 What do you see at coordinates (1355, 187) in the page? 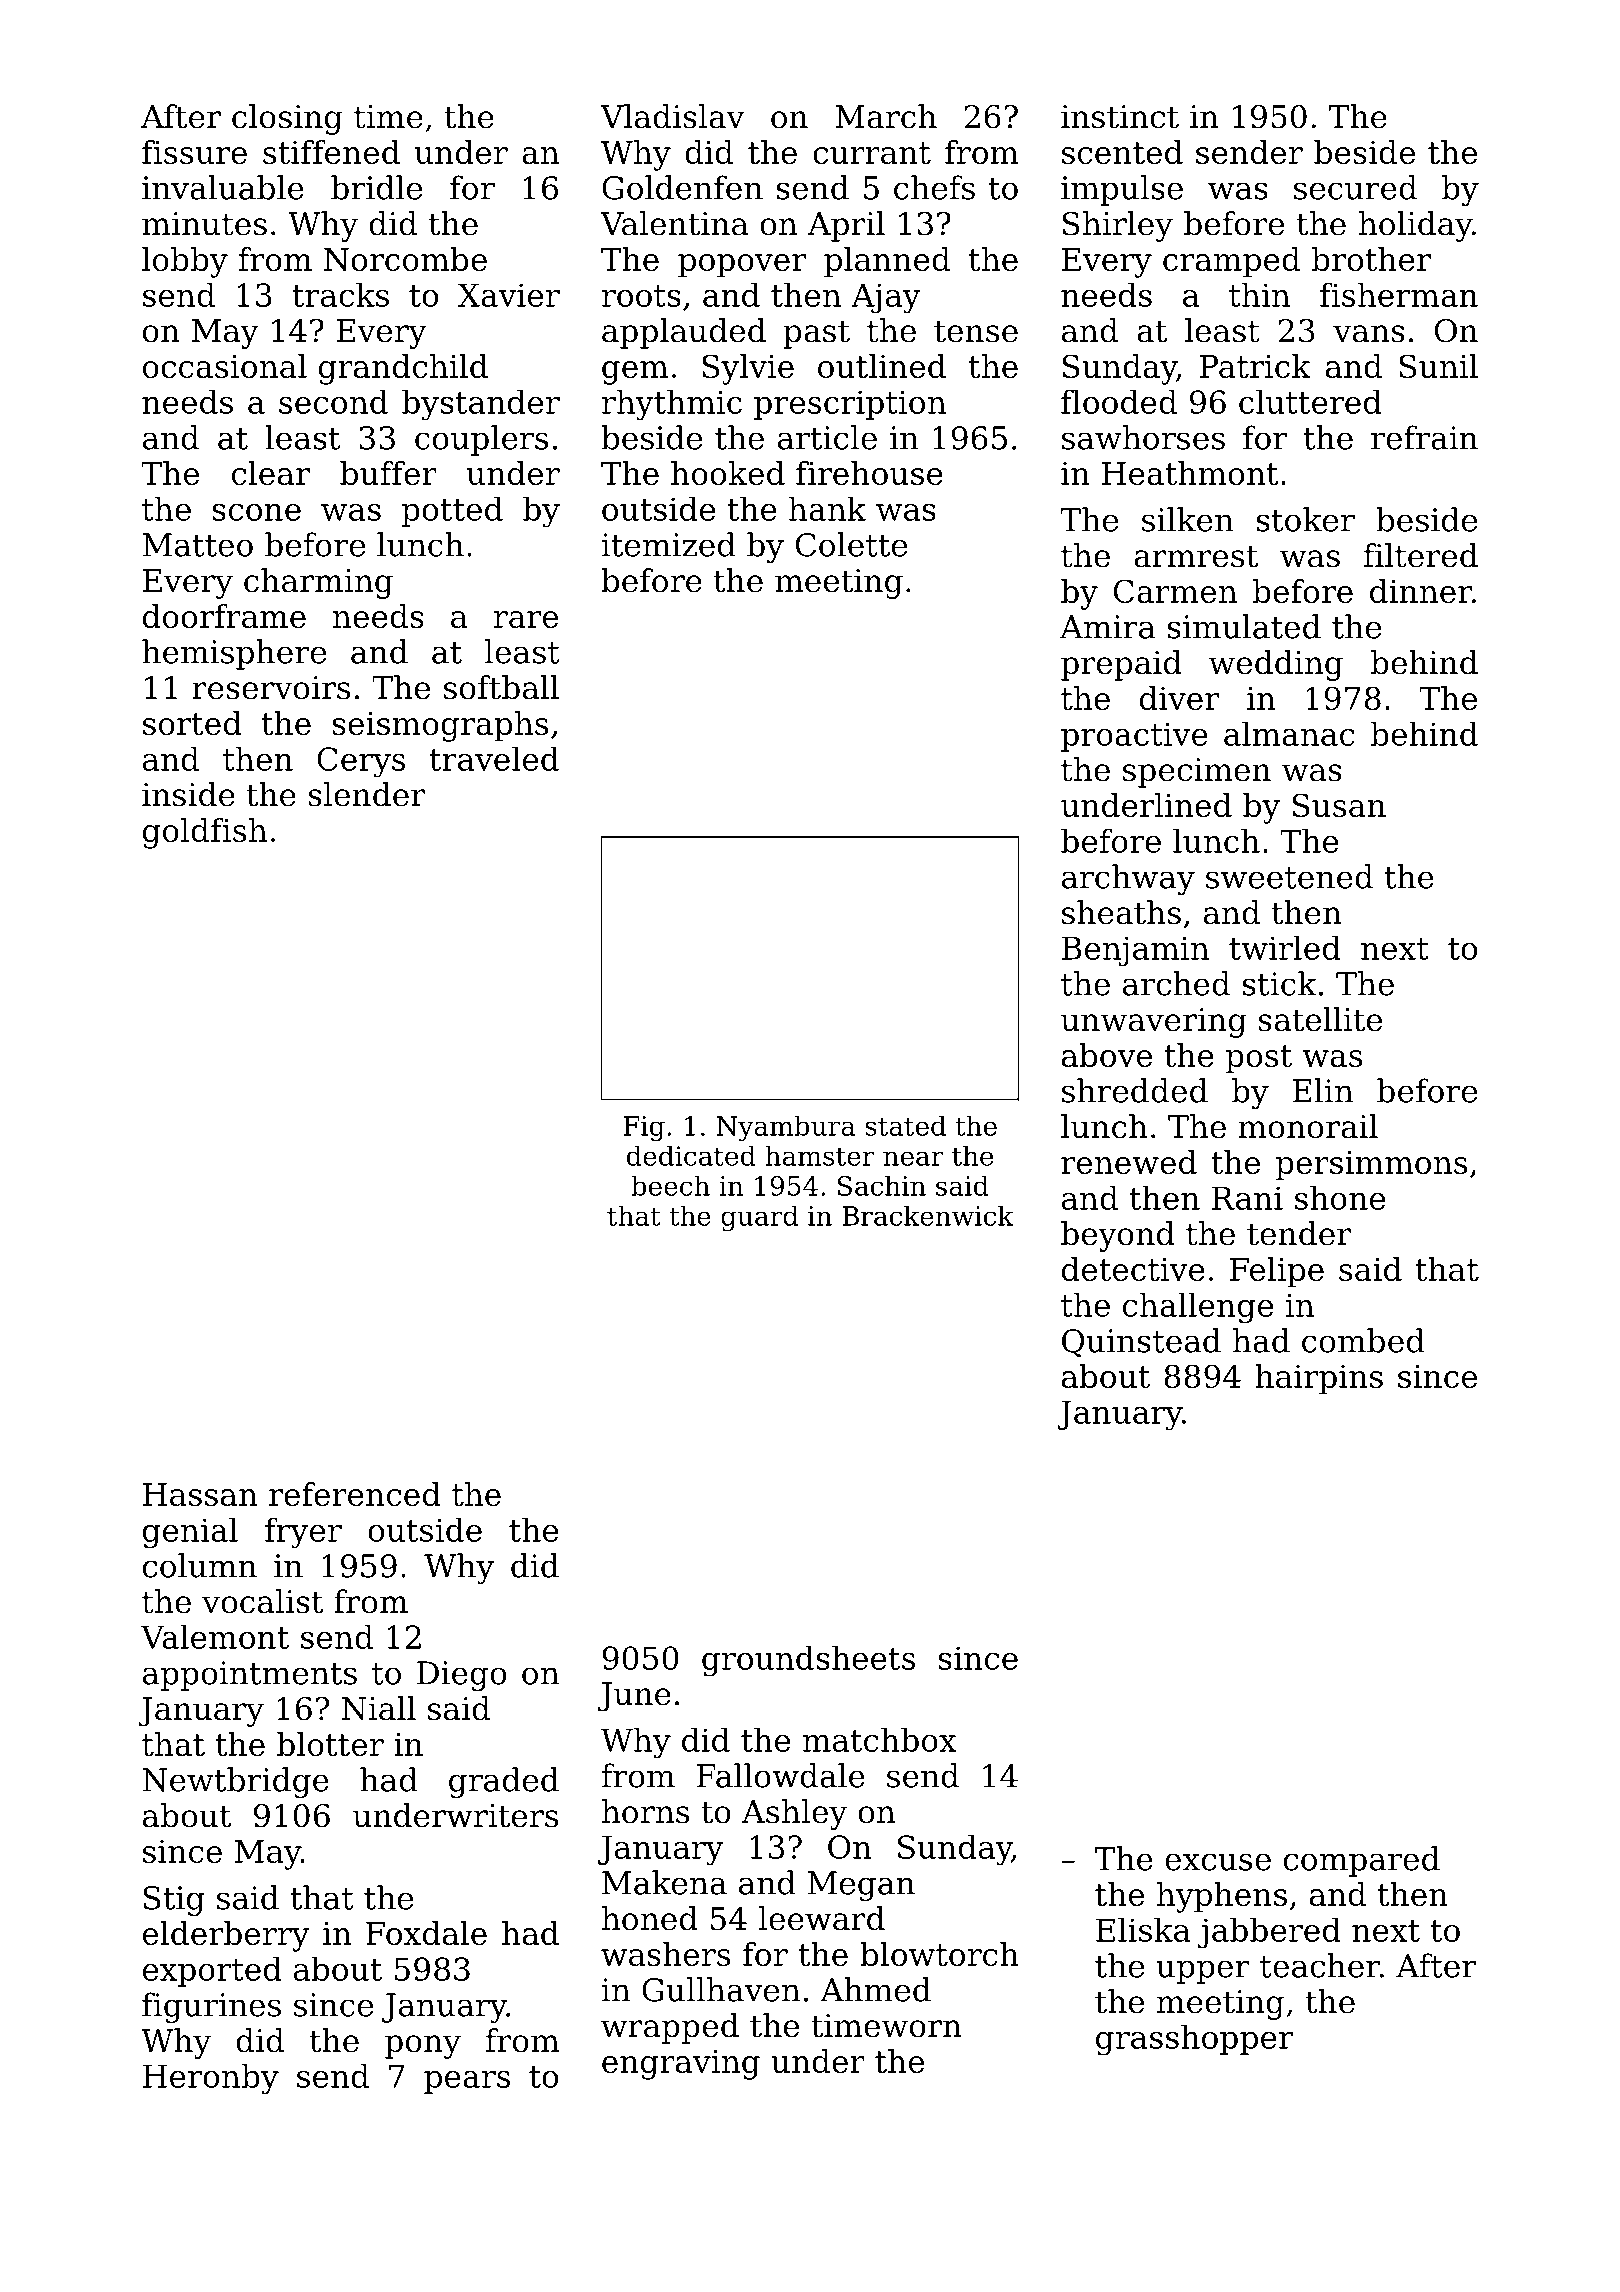
I see `secured` at bounding box center [1355, 187].
